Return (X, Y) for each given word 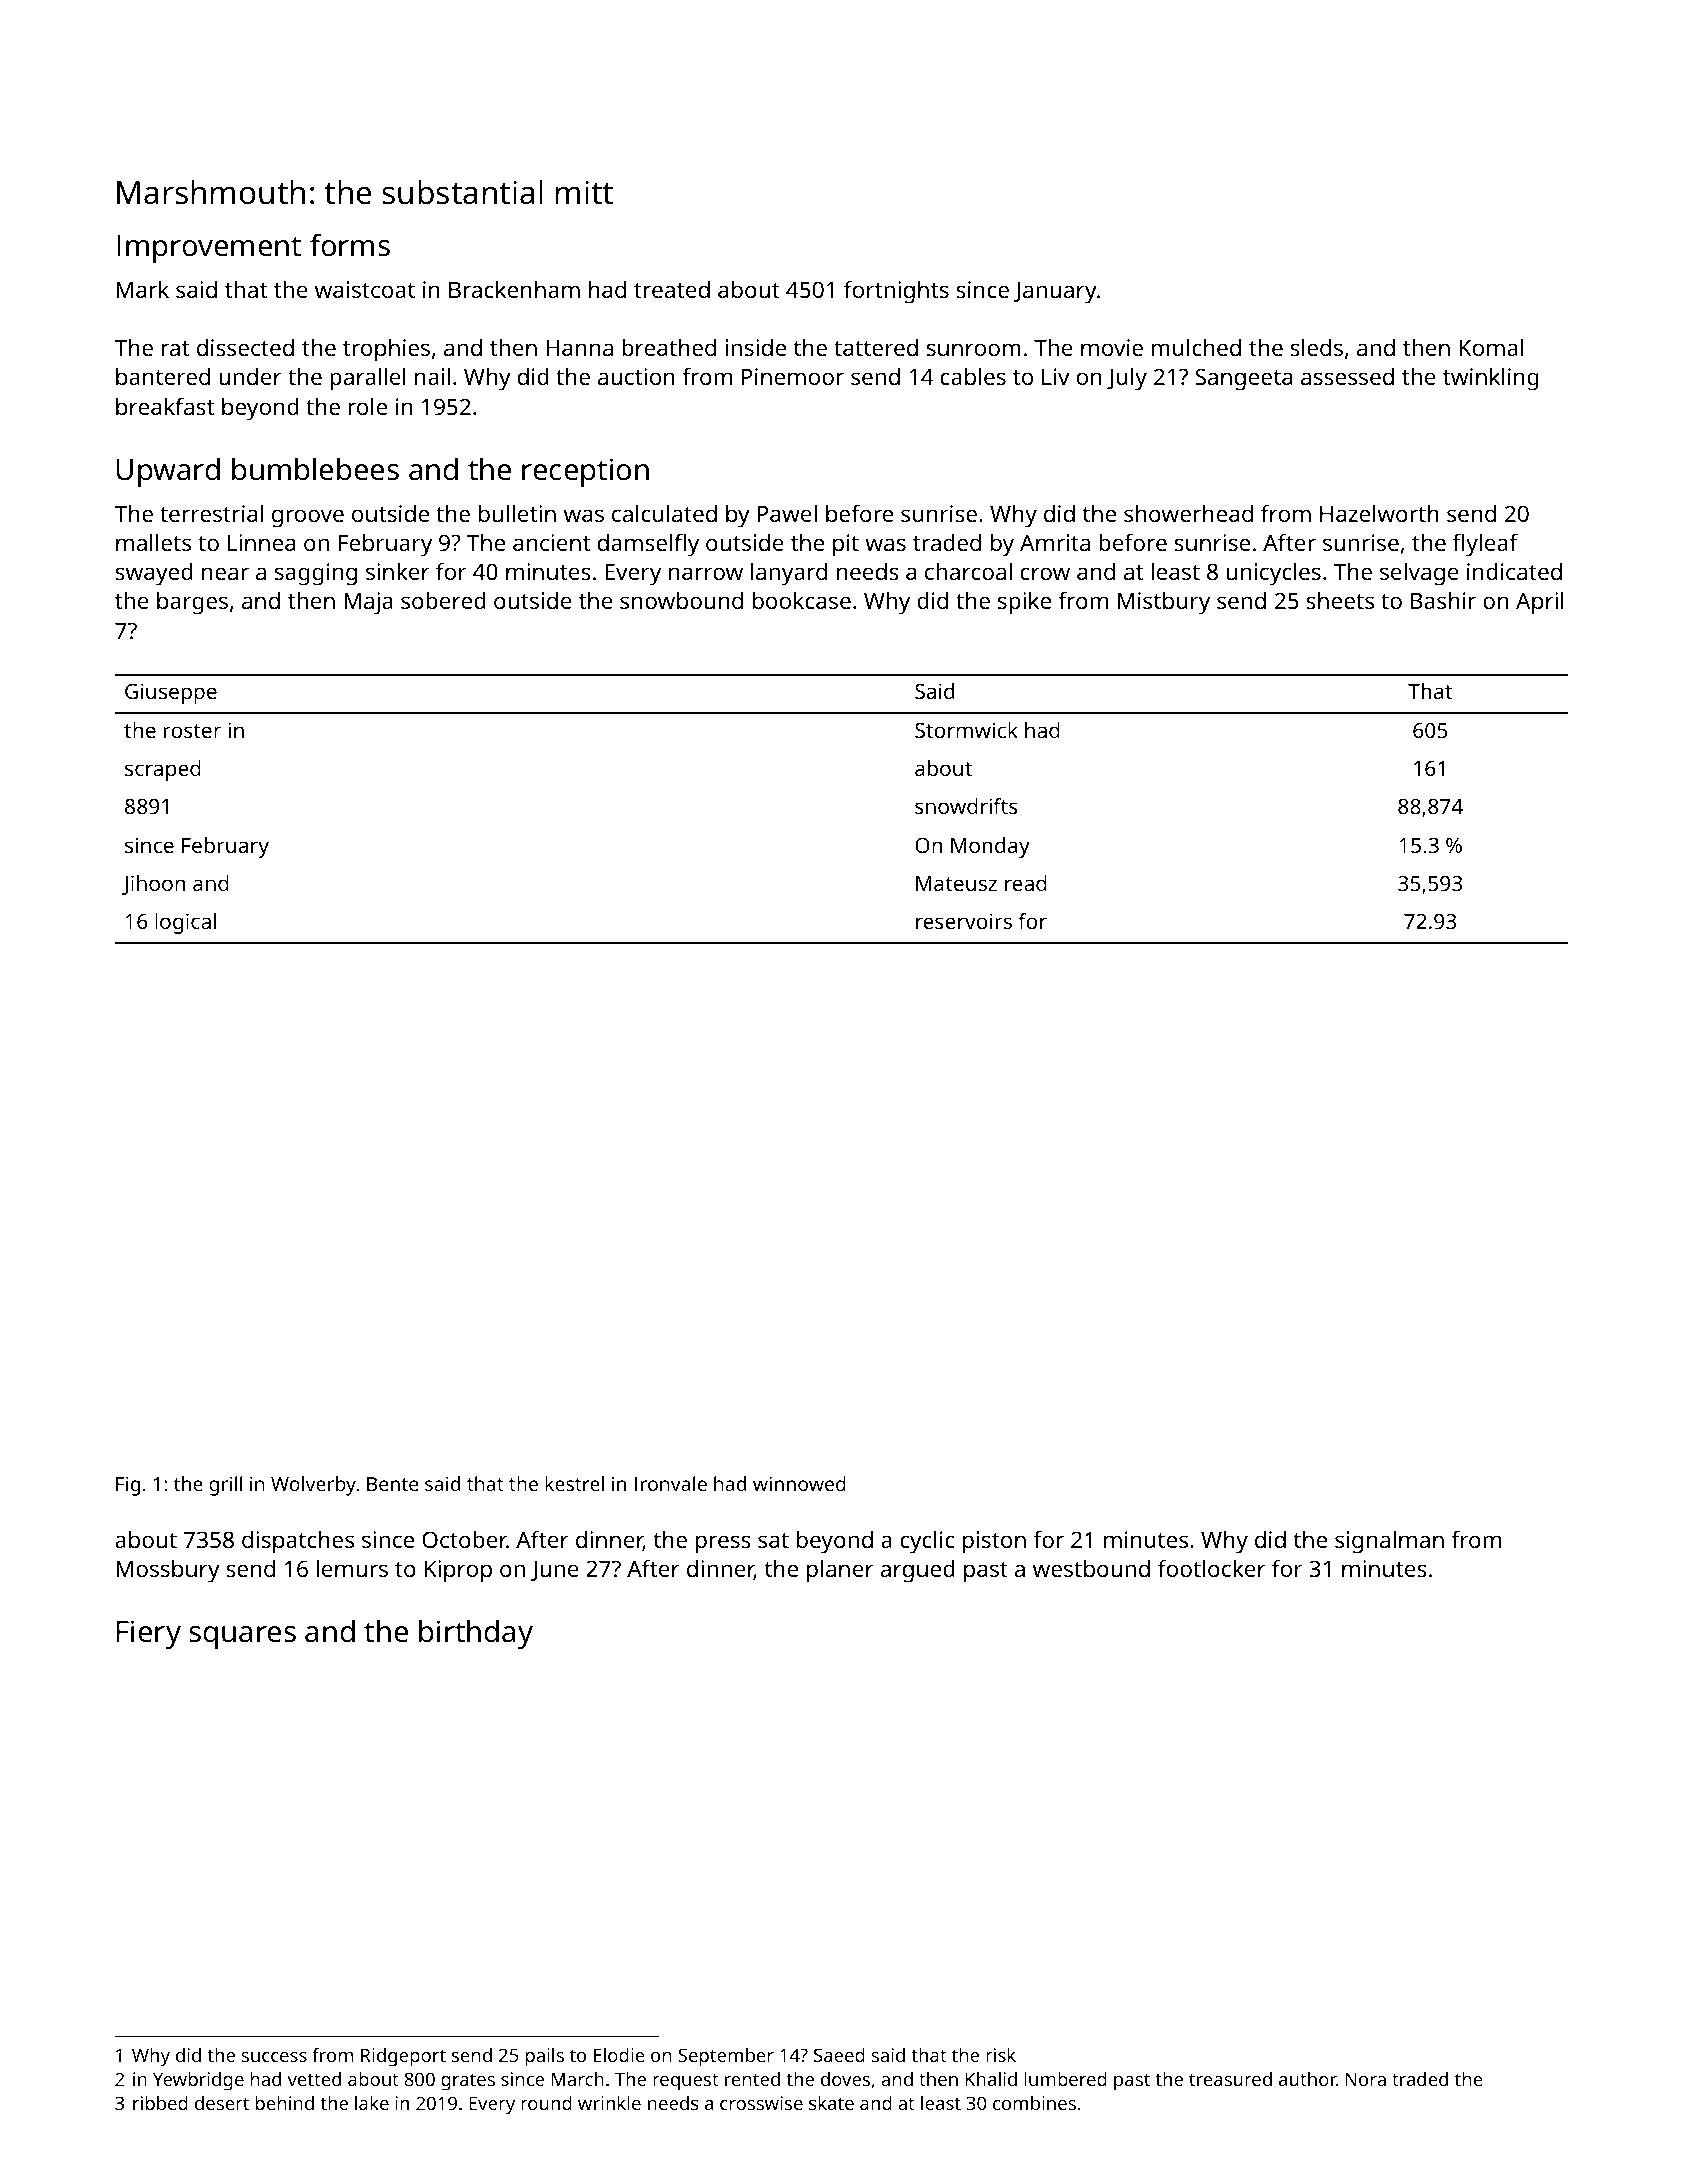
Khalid (991, 2079)
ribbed (160, 2103)
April (1540, 603)
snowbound (681, 600)
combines (1034, 2103)
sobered (443, 600)
